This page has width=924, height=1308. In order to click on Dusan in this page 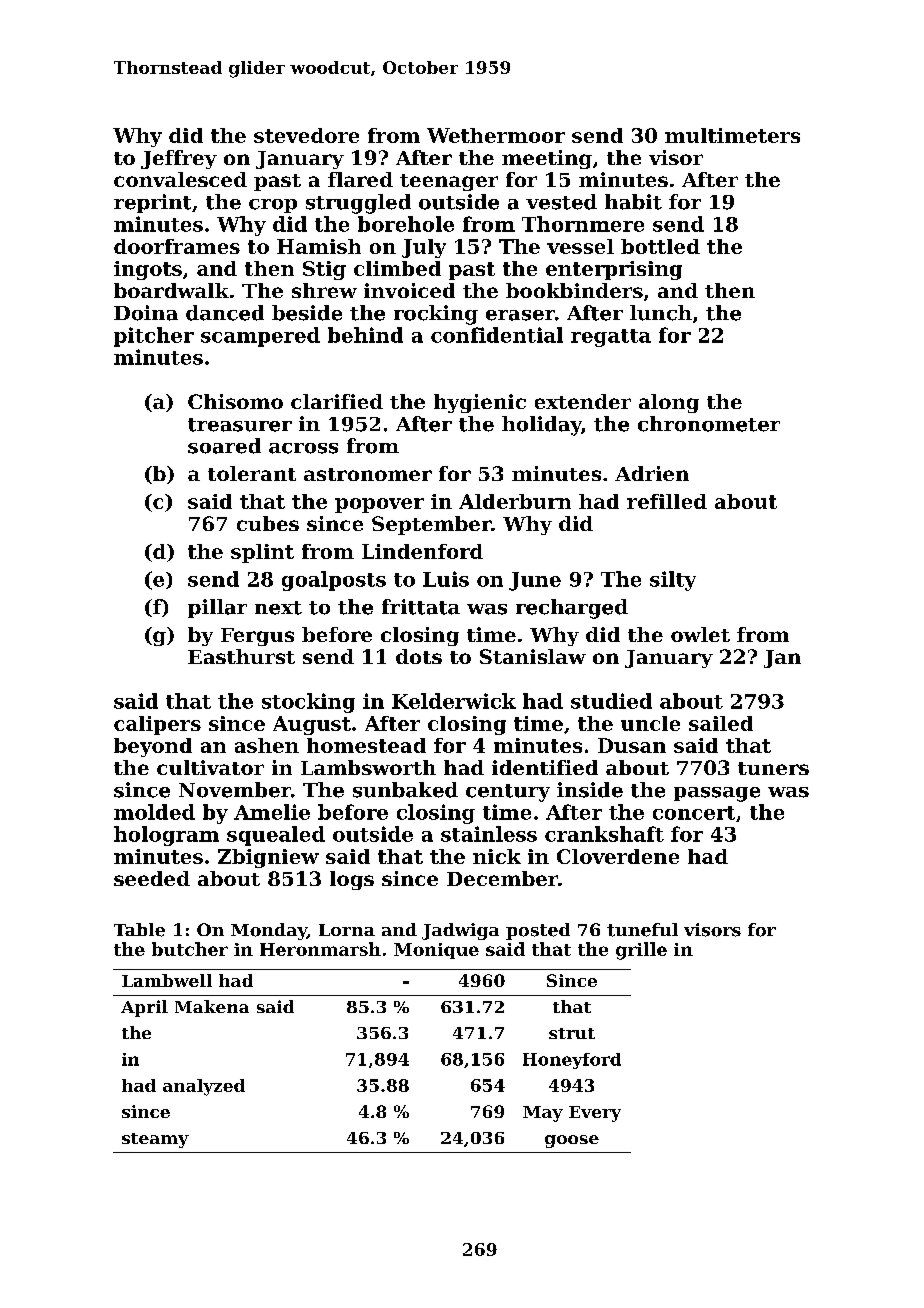, I will do `click(632, 745)`.
